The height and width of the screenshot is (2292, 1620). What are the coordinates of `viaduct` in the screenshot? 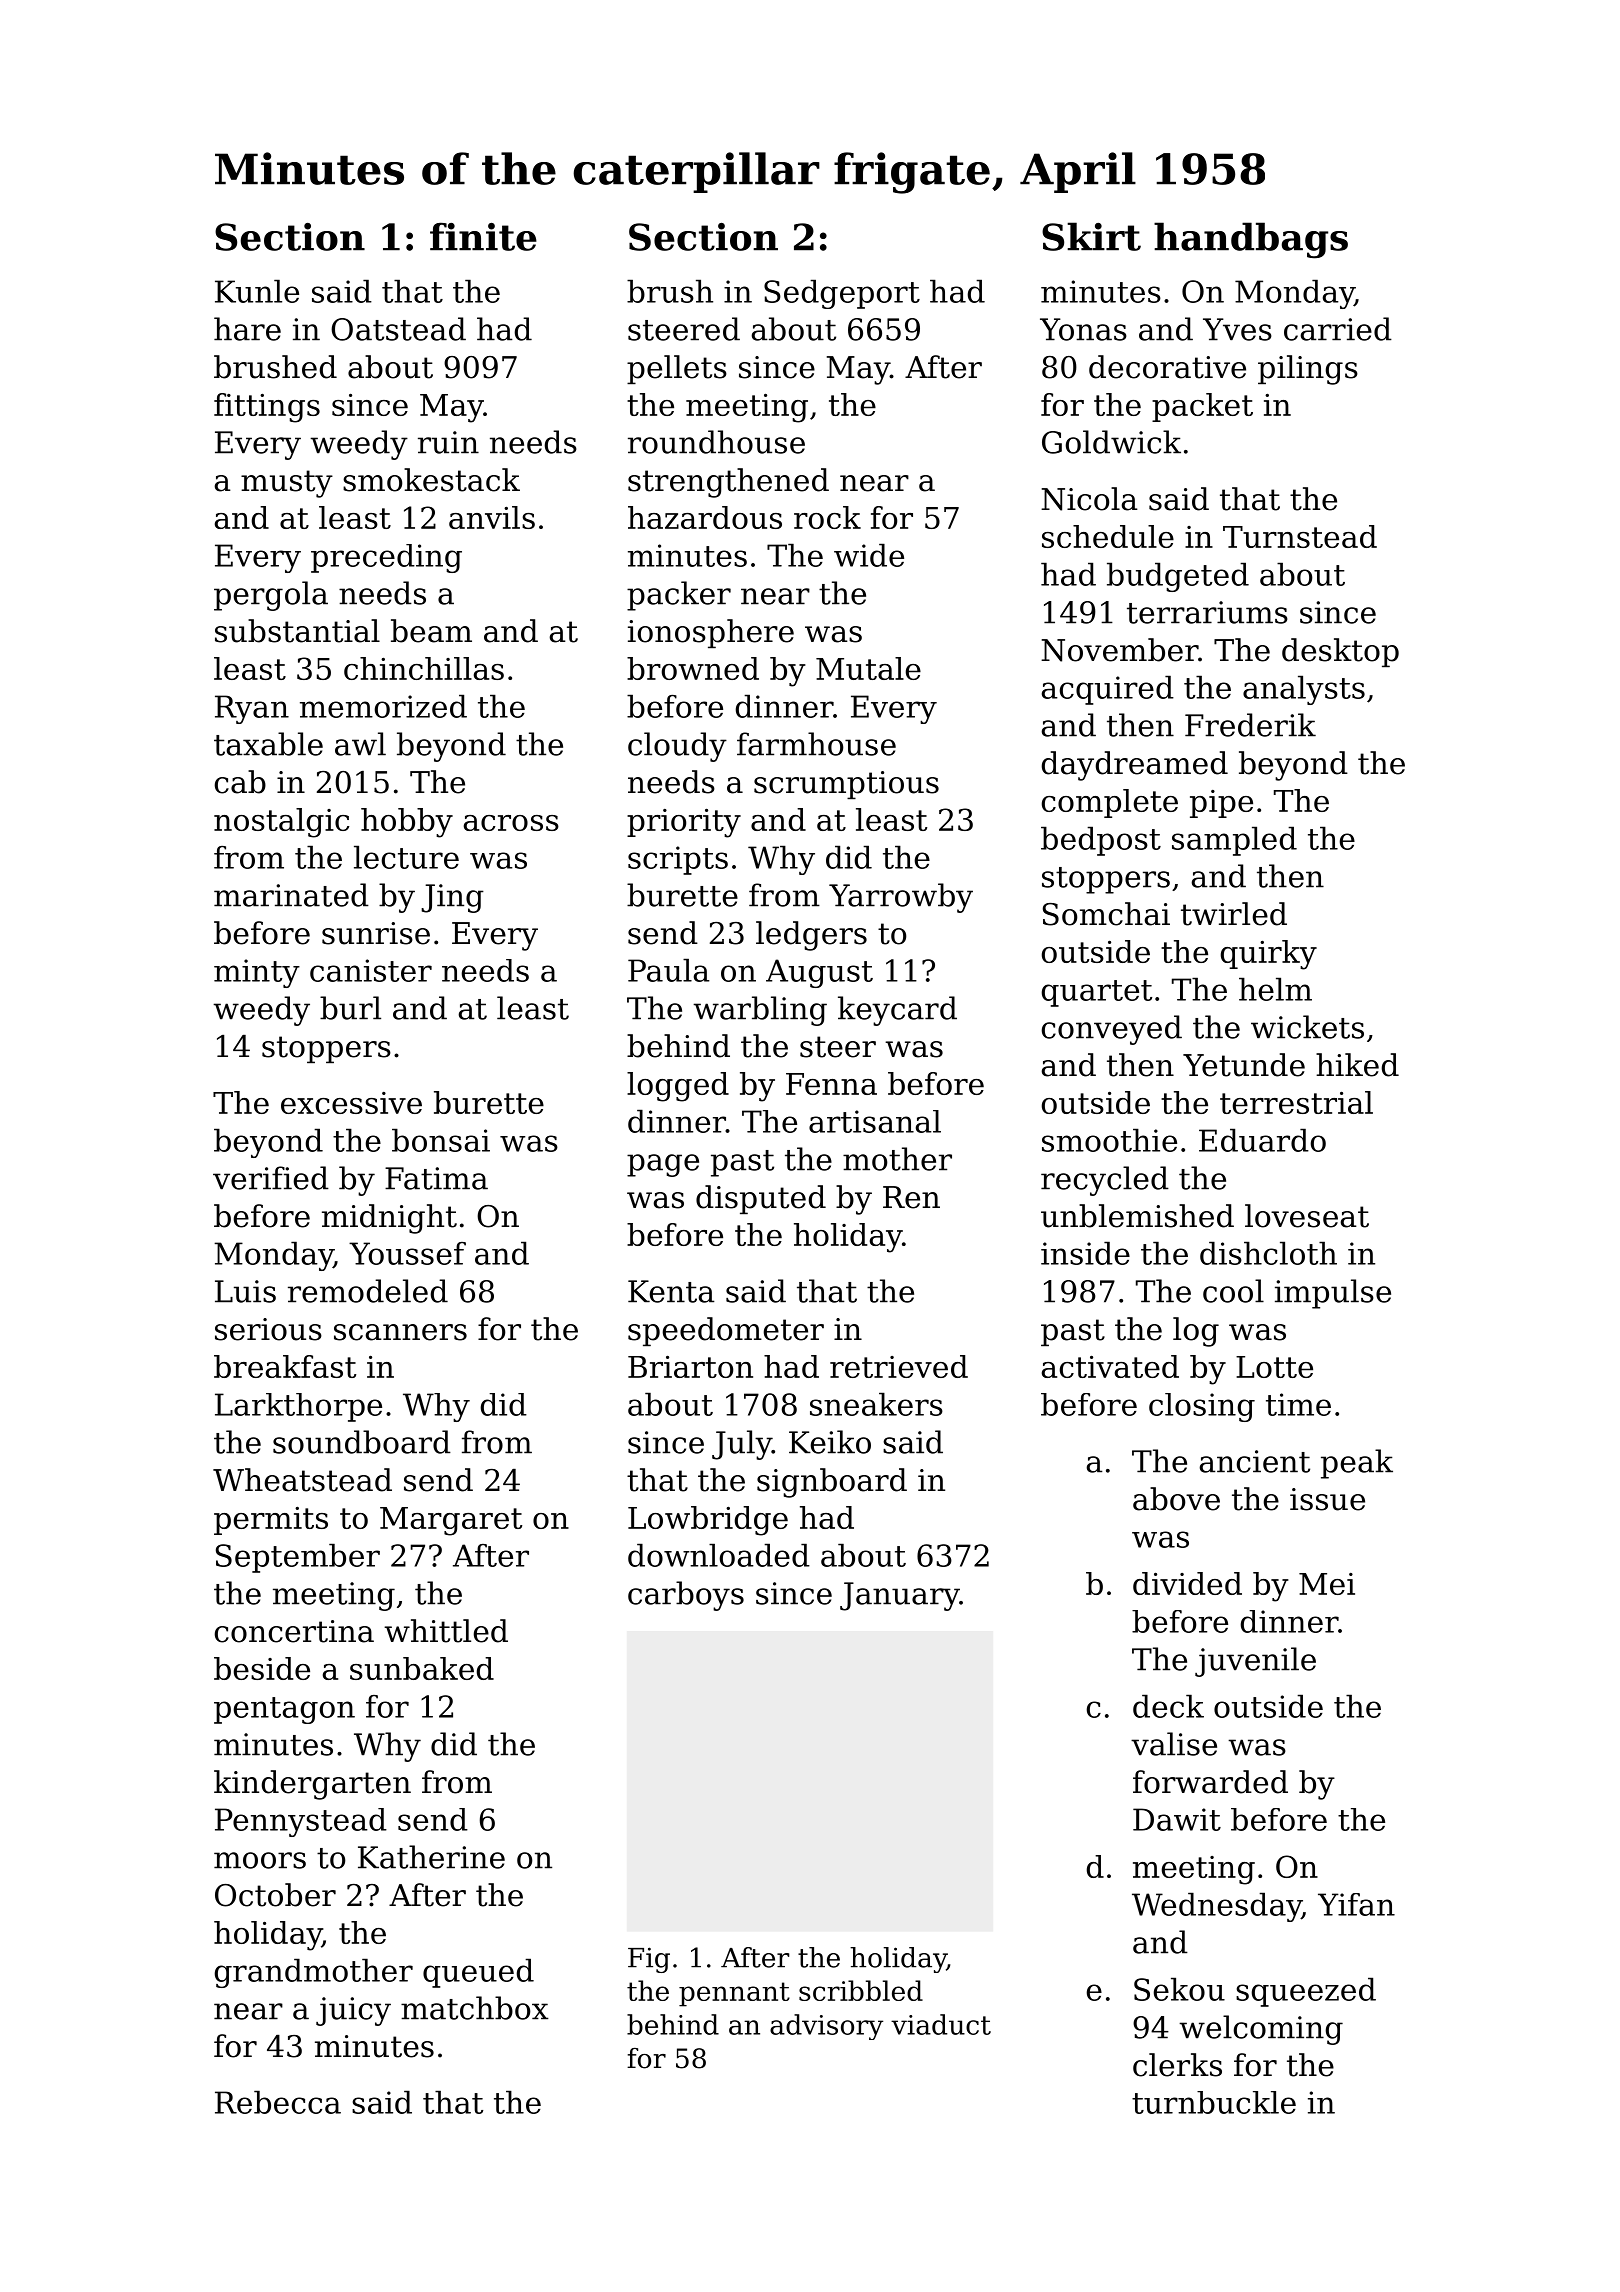 It's located at (941, 2024).
